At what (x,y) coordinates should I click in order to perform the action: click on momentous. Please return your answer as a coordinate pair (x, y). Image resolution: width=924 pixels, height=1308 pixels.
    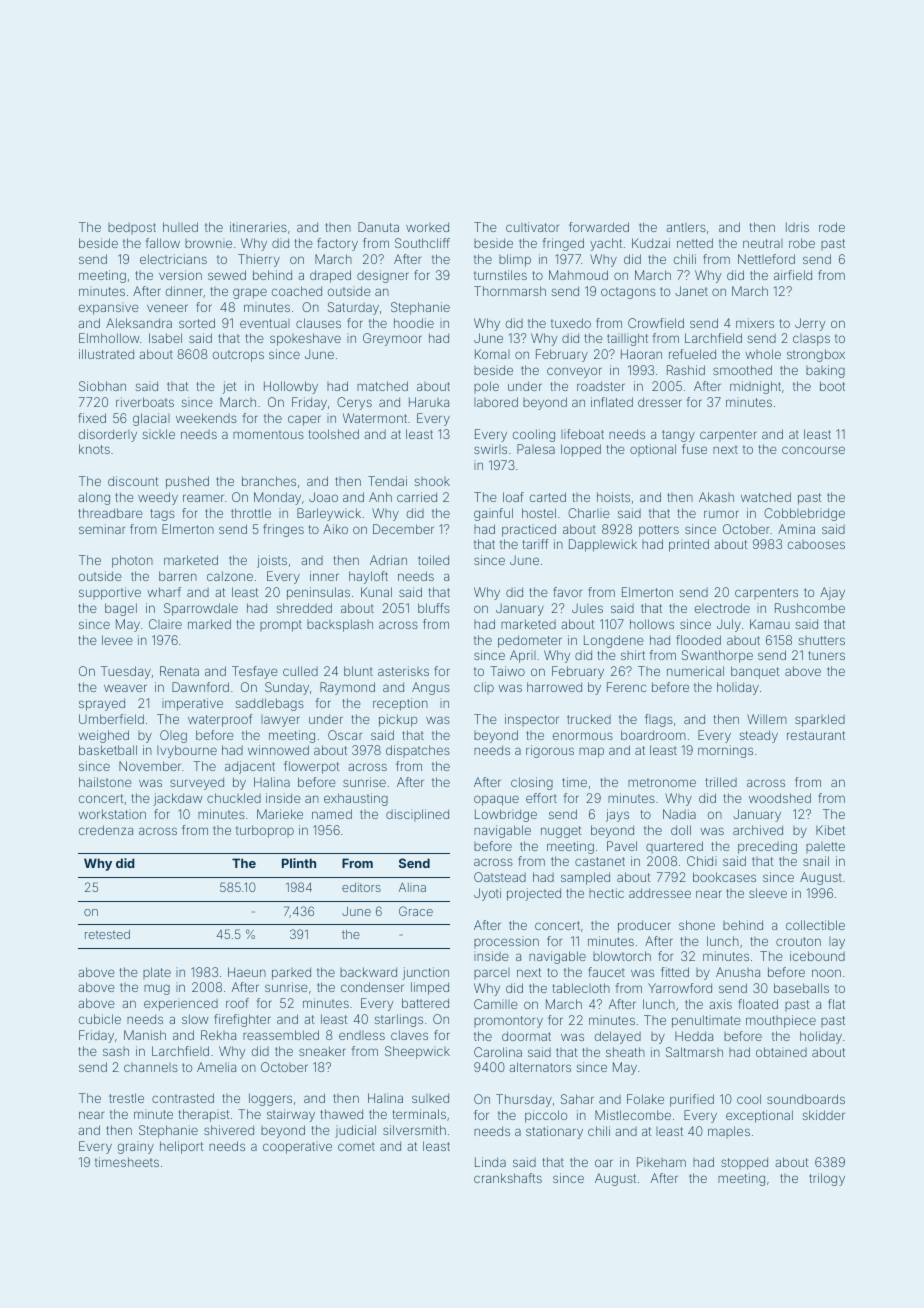
    Looking at the image, I should click on (268, 434).
